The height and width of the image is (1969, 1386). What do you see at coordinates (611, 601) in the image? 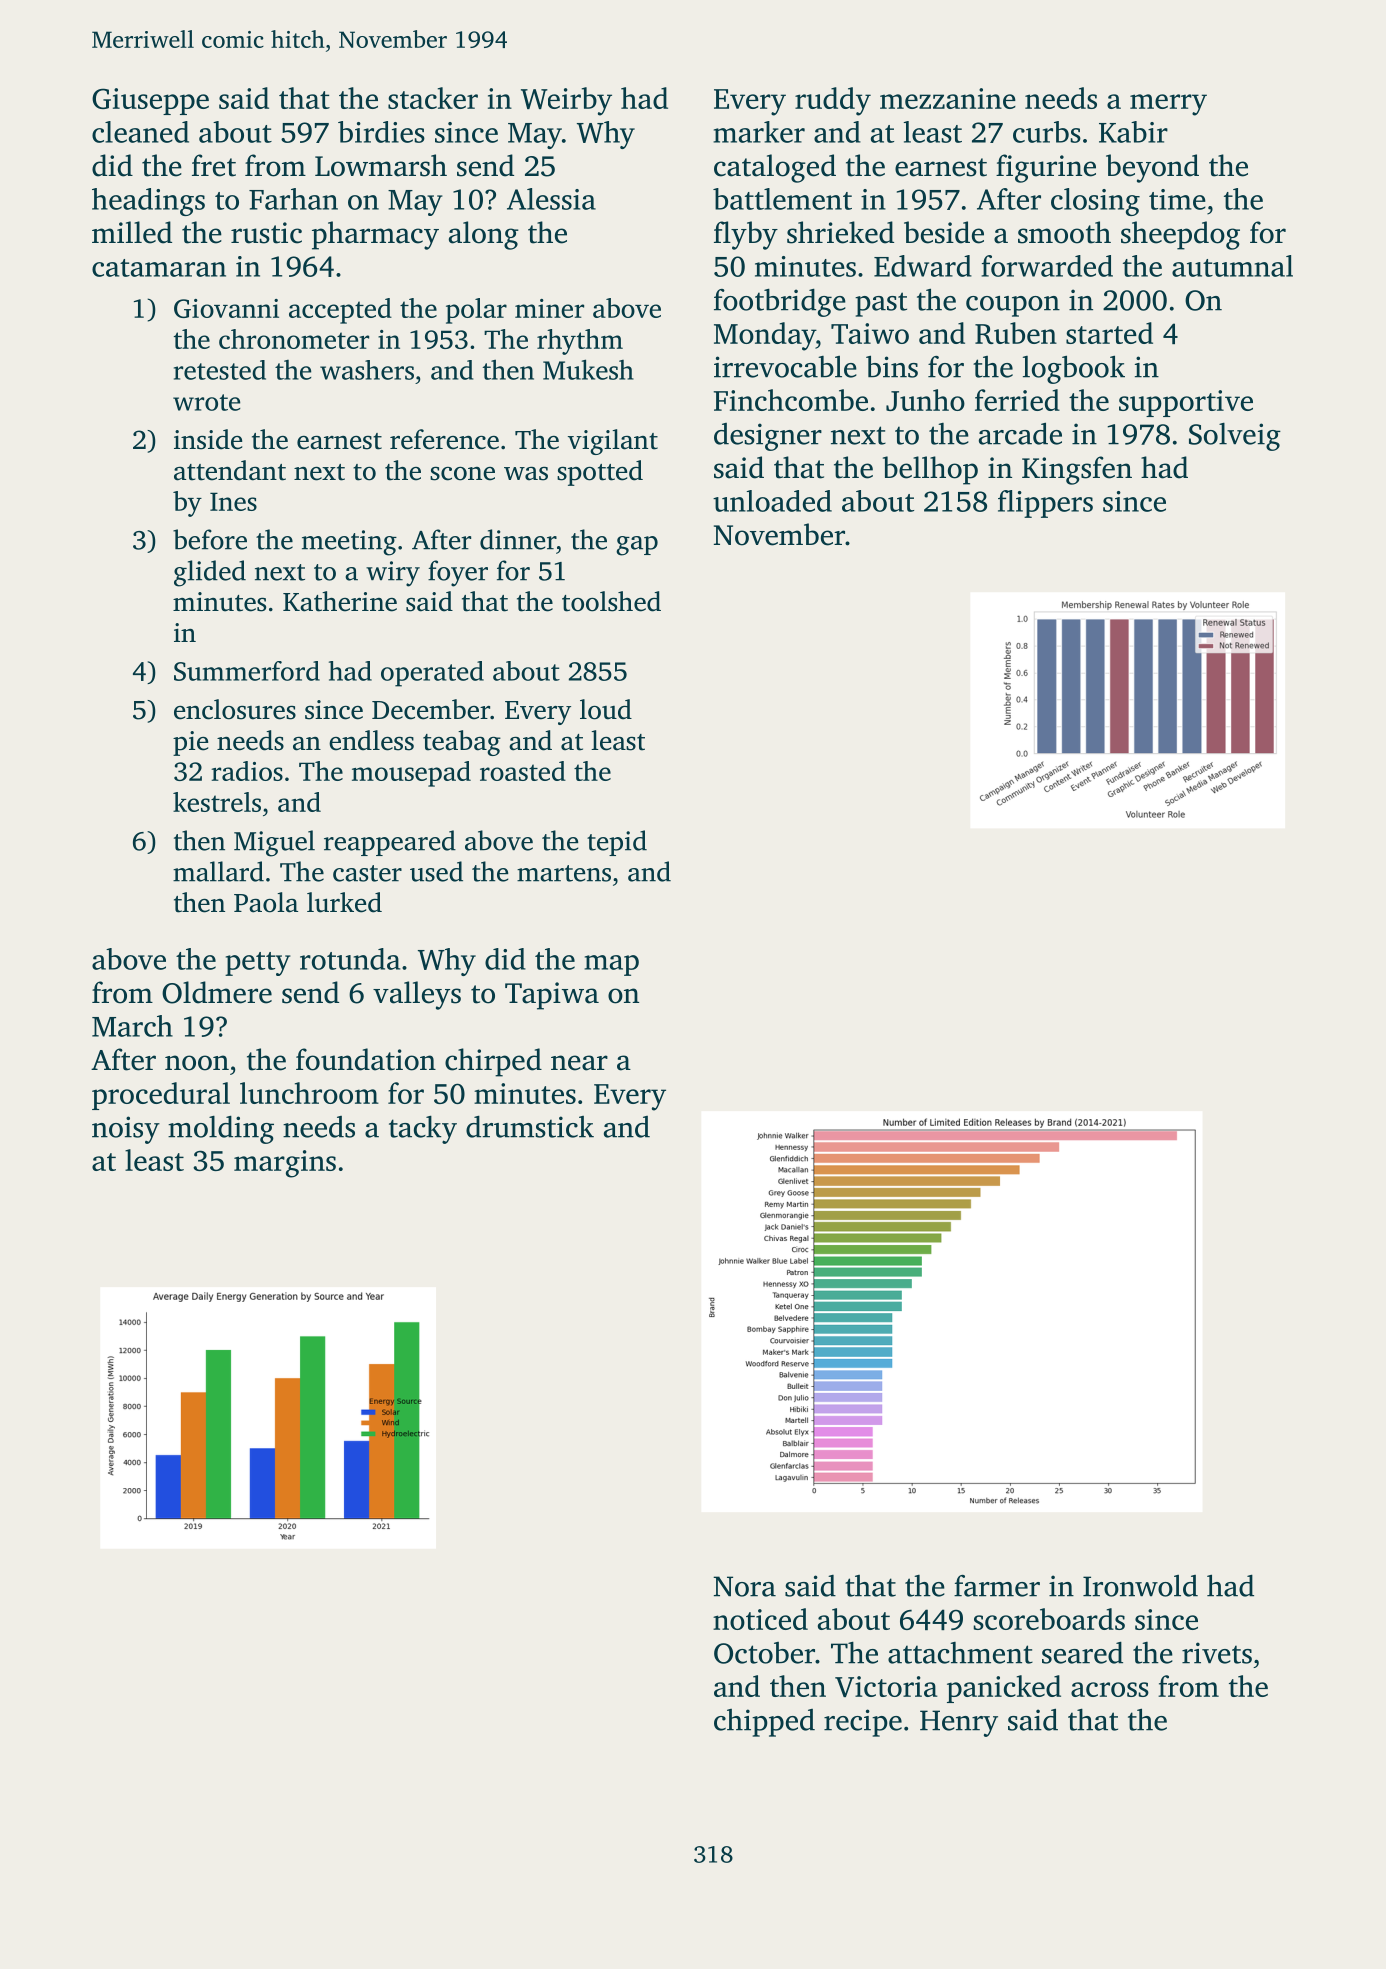
I see `toolshed` at bounding box center [611, 601].
